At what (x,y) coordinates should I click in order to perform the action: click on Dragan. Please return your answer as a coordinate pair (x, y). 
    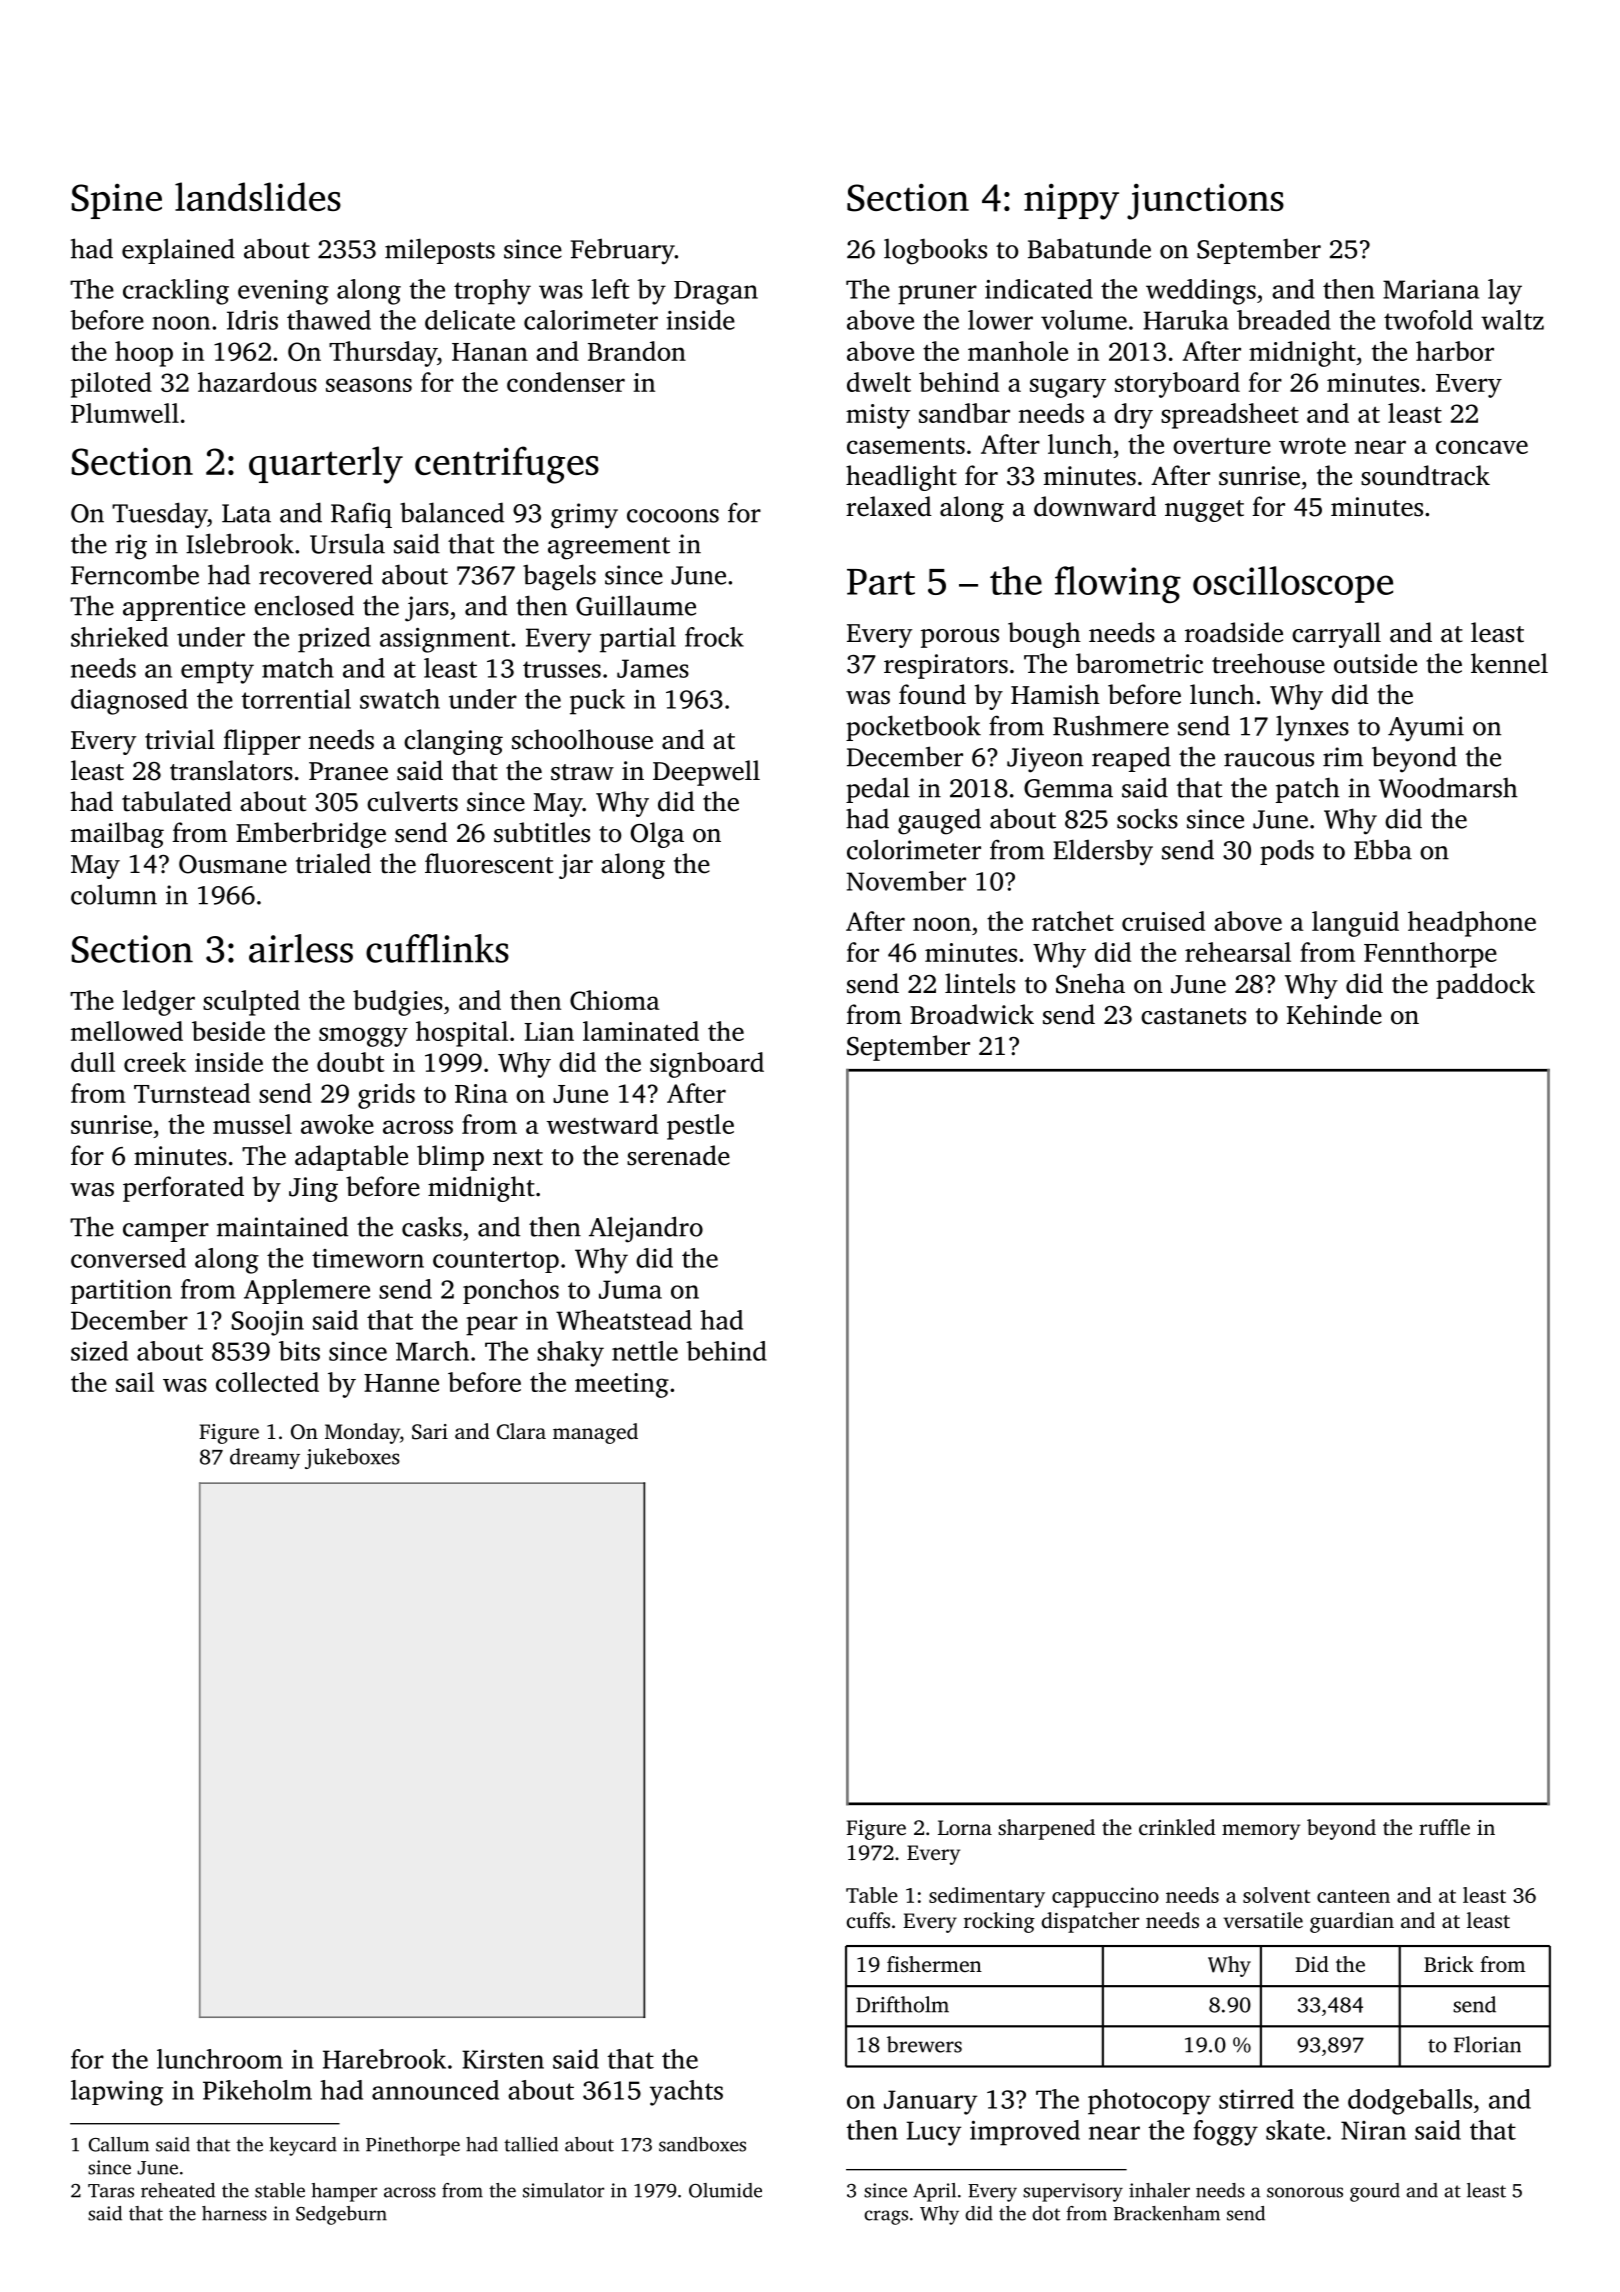
    Looking at the image, I should click on (716, 293).
